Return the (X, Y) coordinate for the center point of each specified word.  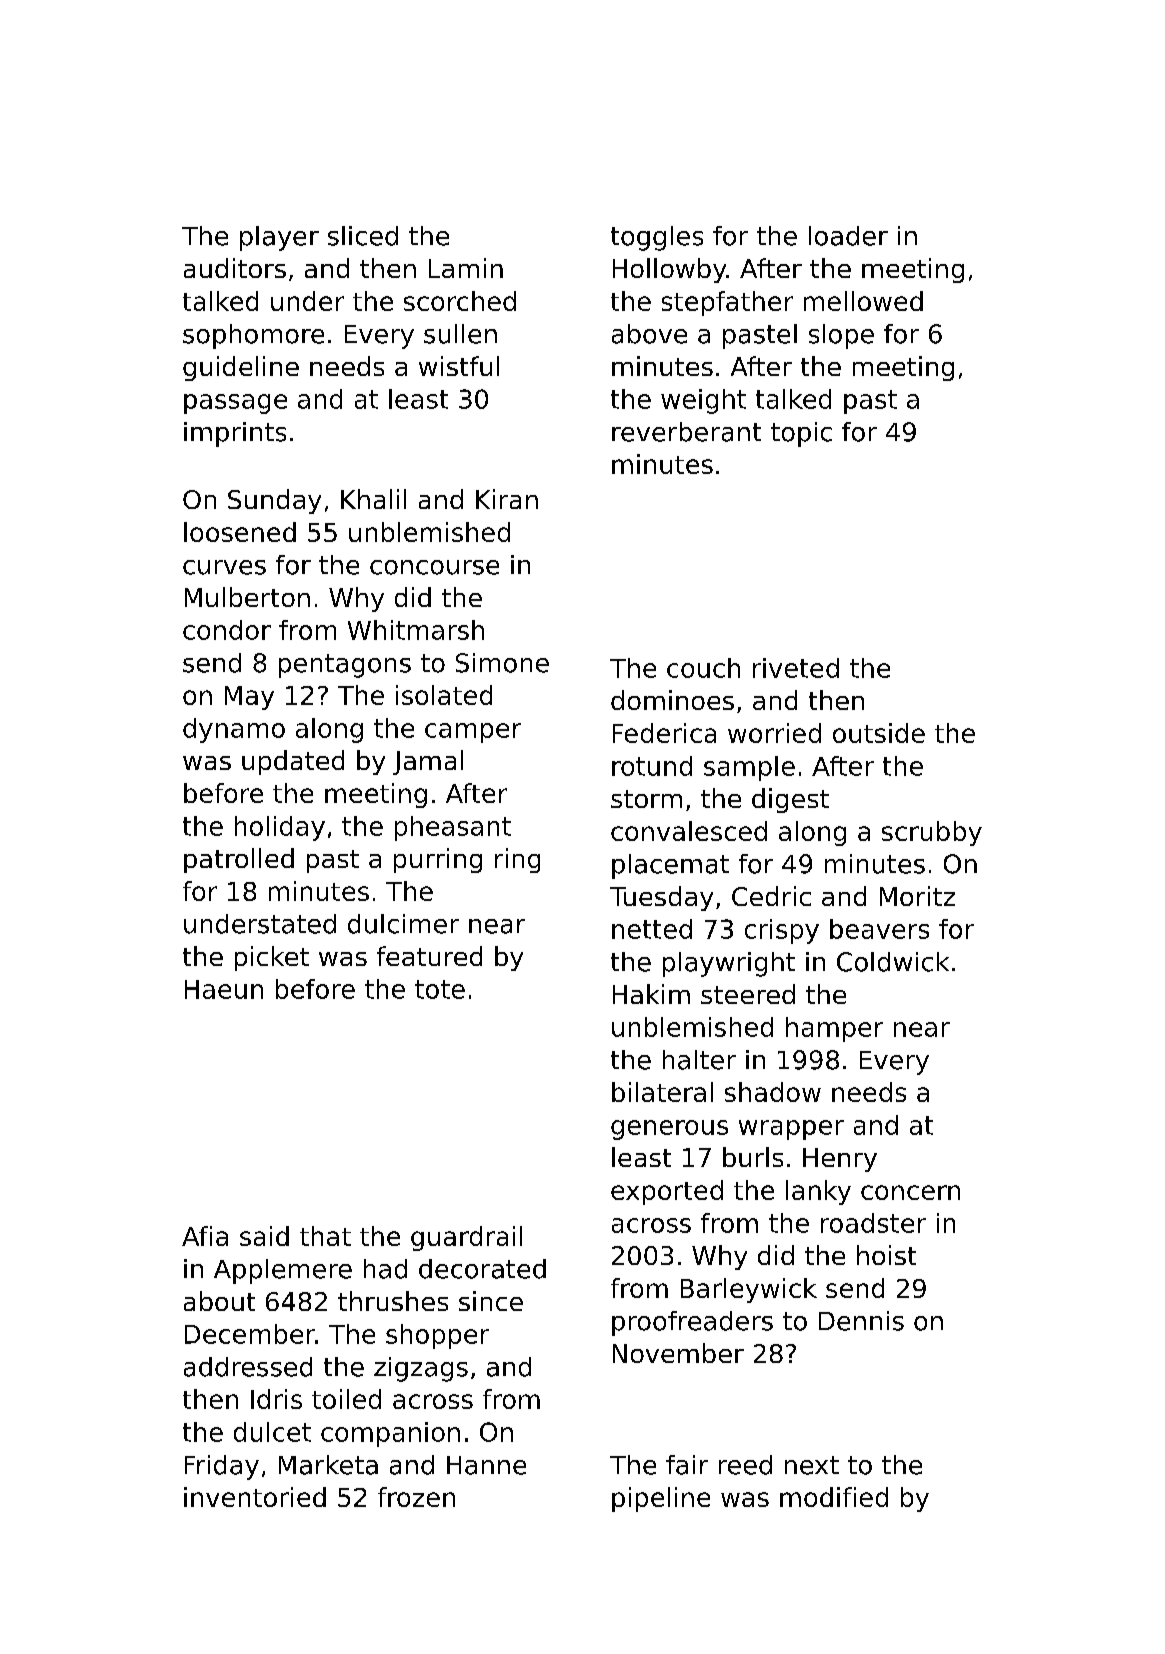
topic (801, 434)
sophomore (253, 336)
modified (834, 1497)
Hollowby (670, 270)
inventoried (255, 1497)
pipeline (661, 1499)
